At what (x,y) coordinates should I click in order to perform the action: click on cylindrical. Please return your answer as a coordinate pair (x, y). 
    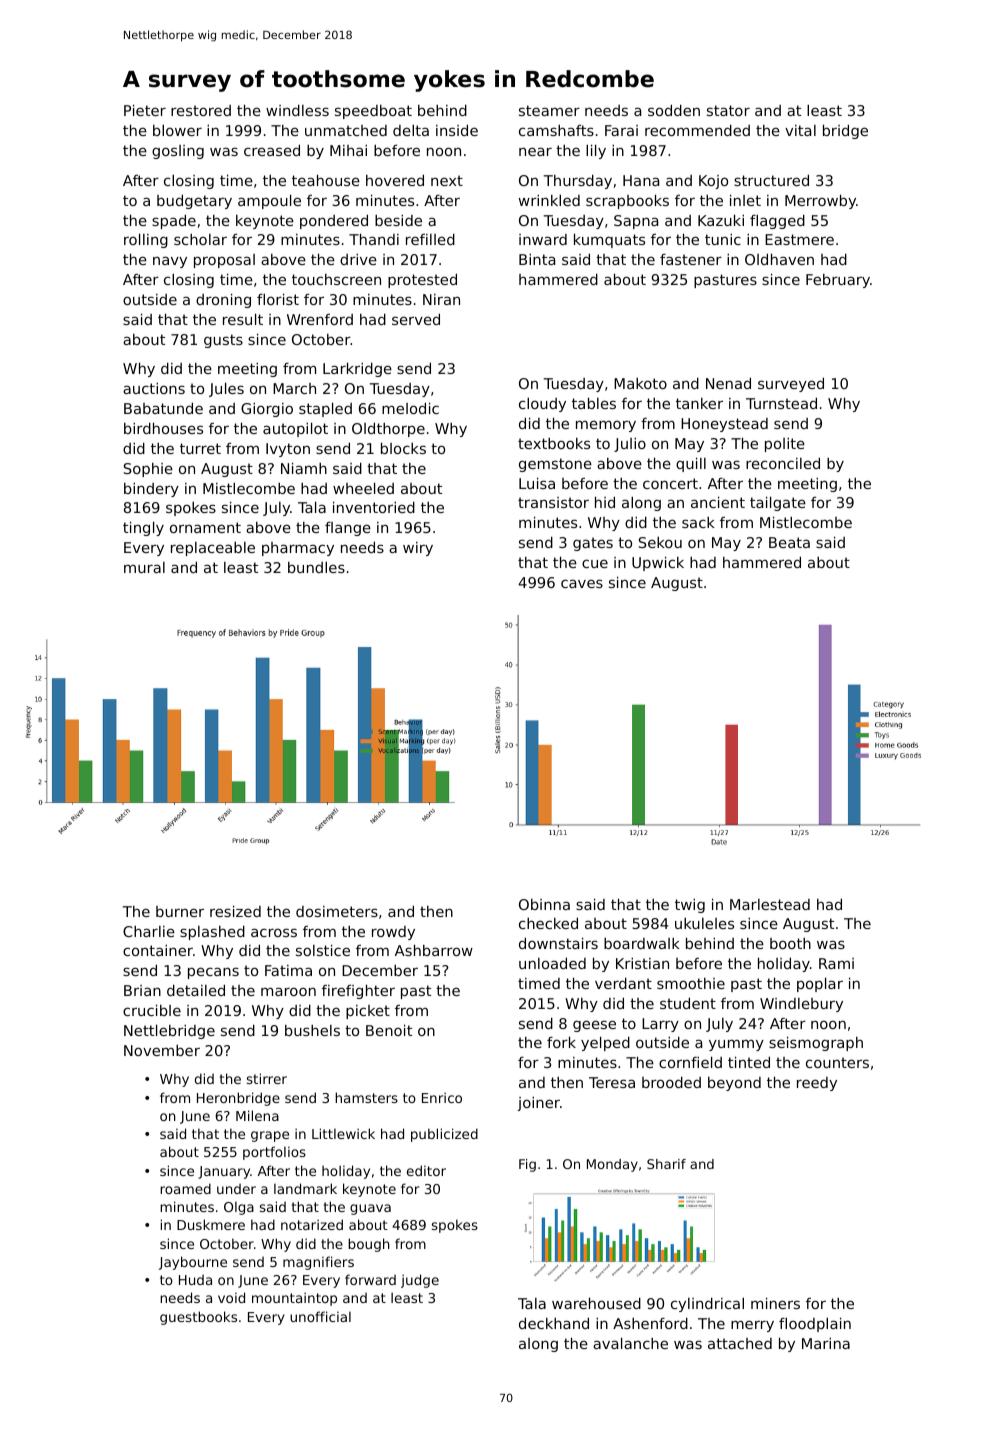
    Looking at the image, I should click on (707, 1304).
